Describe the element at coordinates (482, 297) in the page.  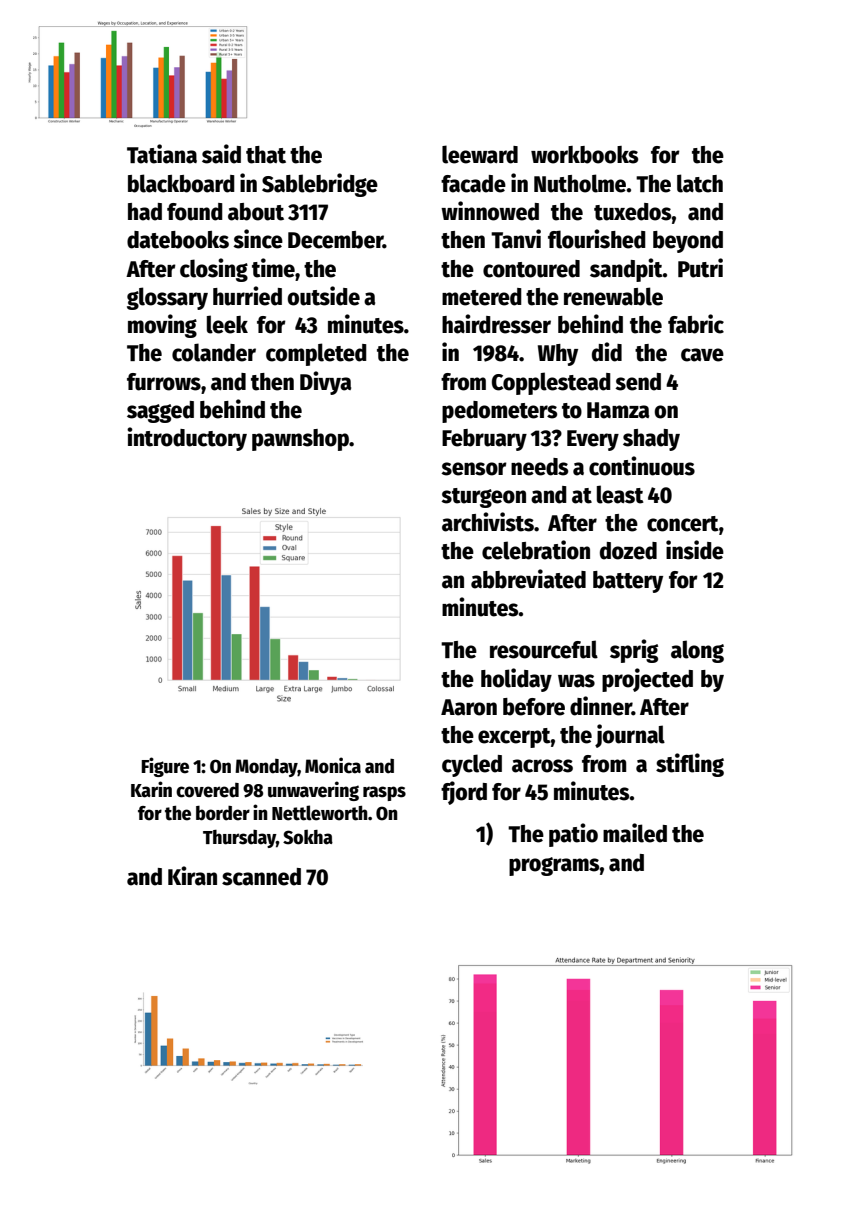
I see `metered` at that location.
